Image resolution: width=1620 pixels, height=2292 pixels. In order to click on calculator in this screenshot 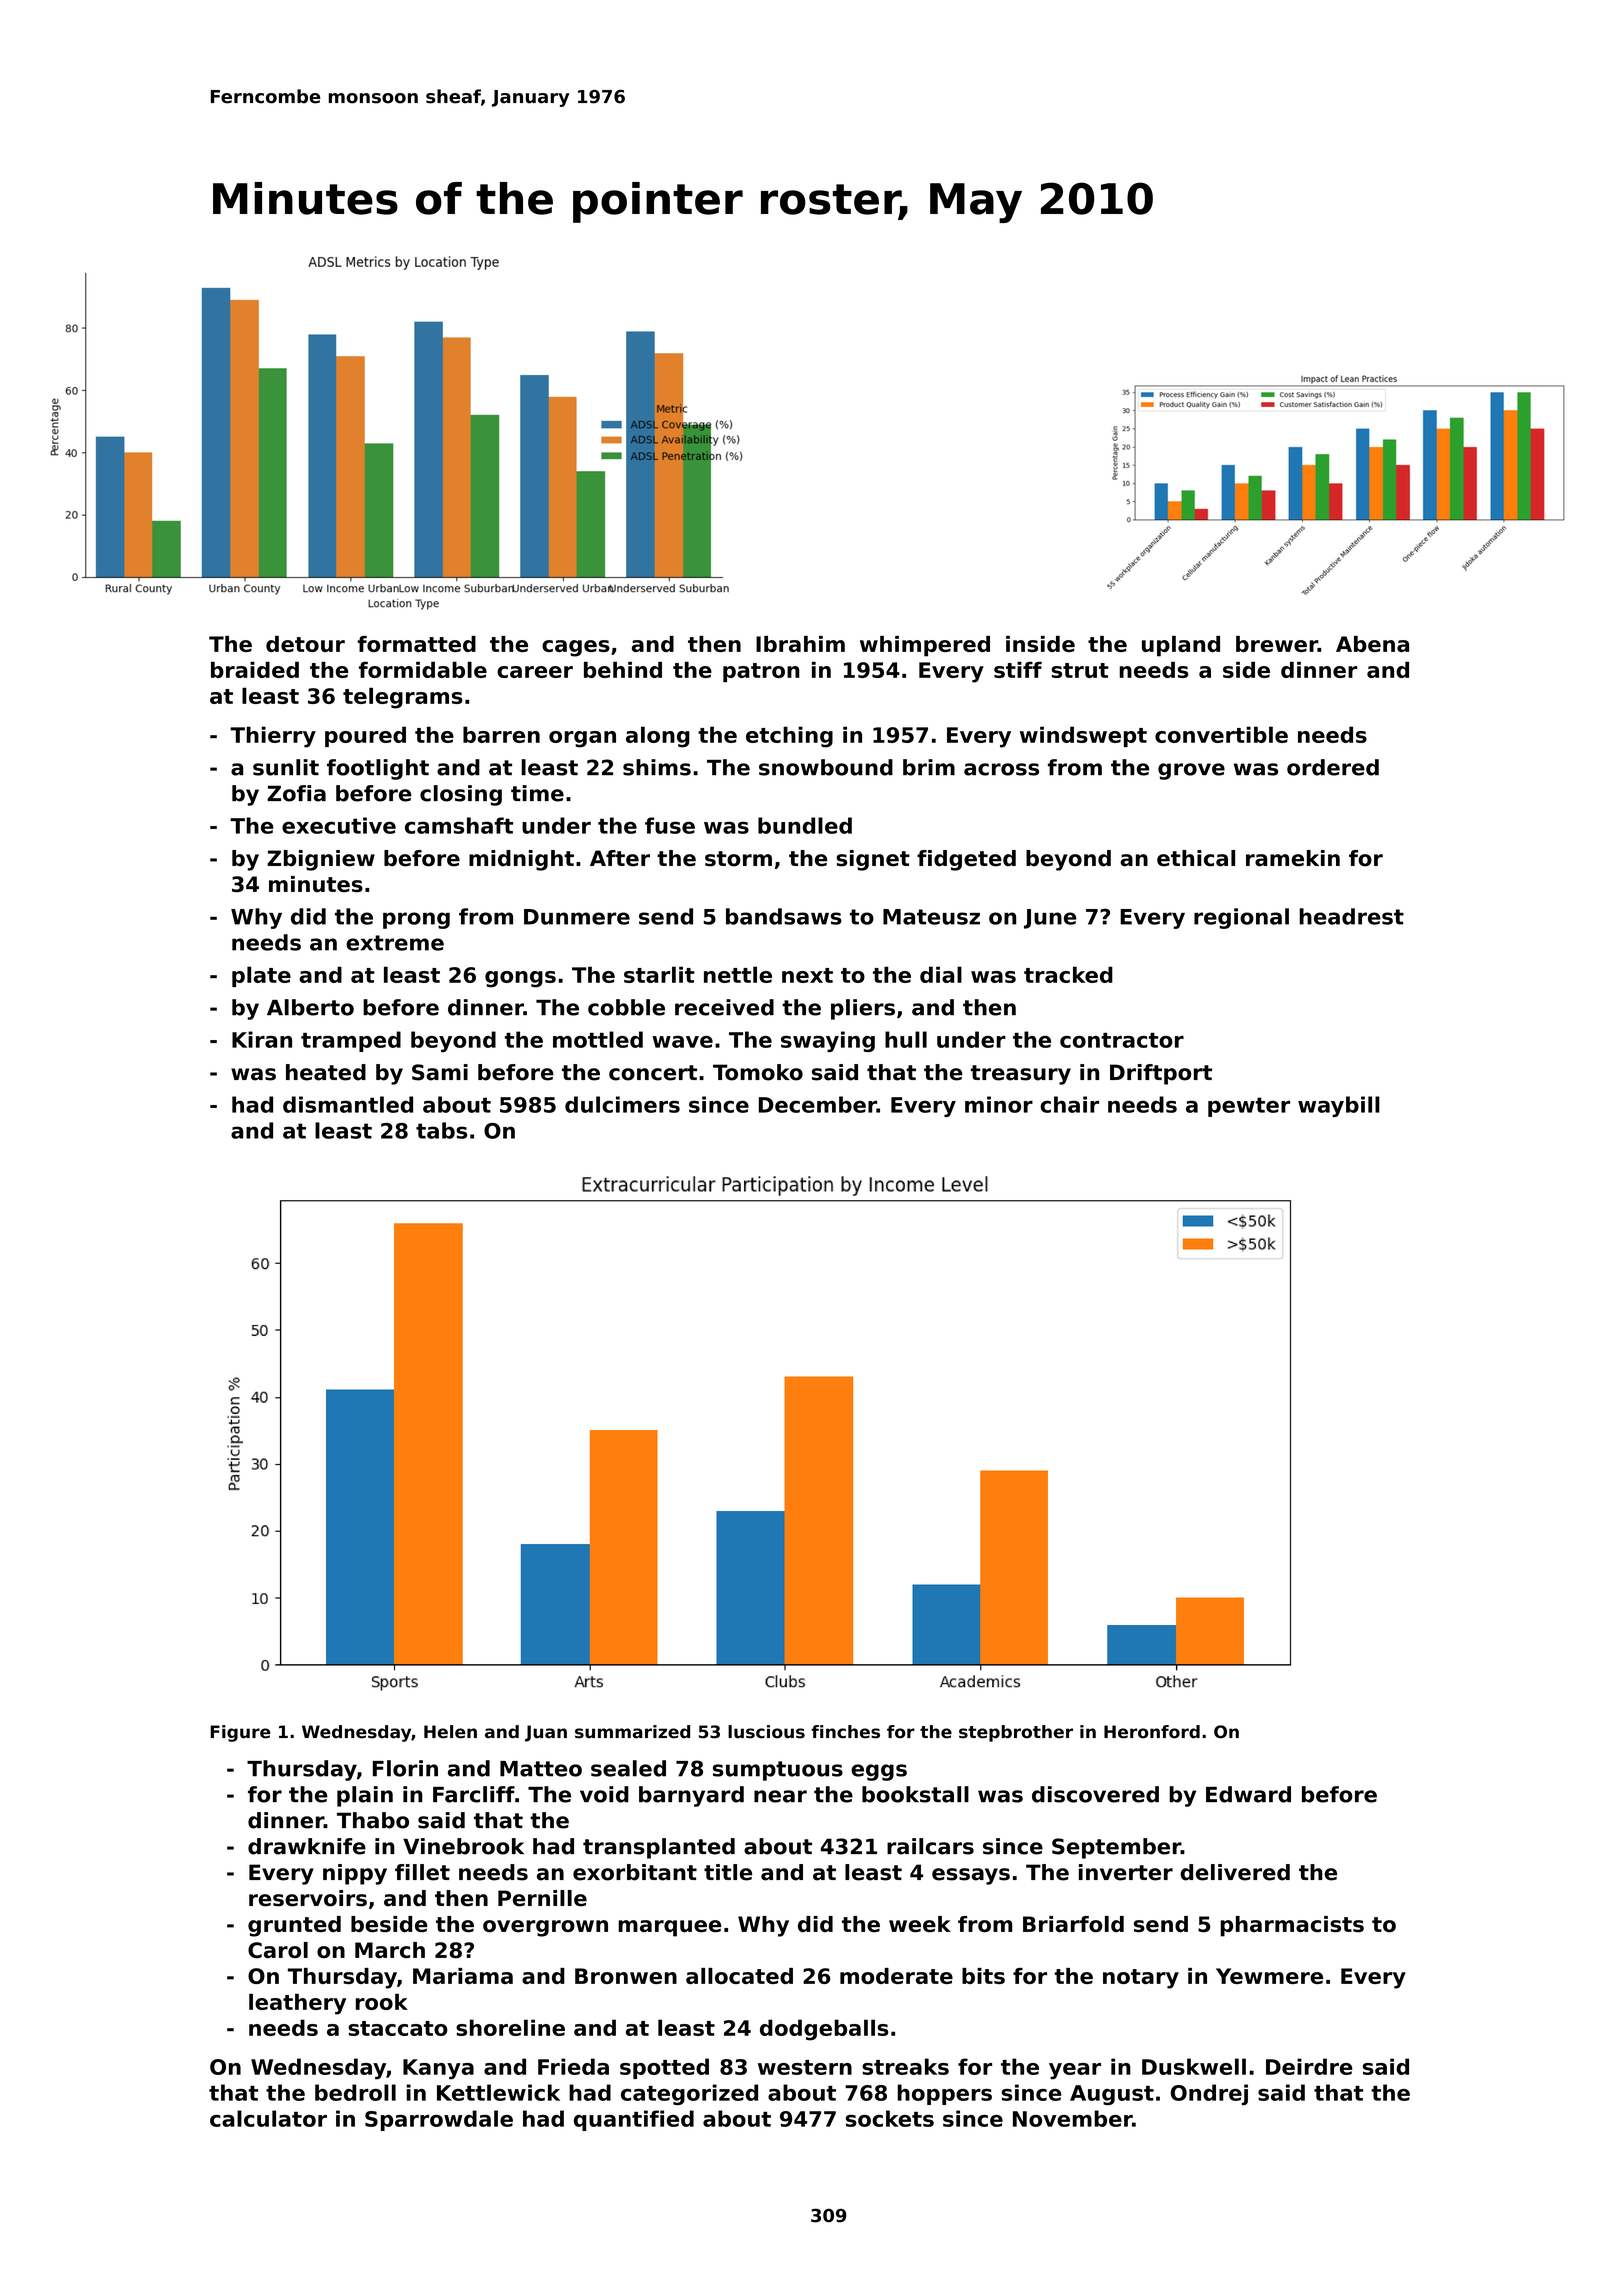, I will do `click(268, 2118)`.
